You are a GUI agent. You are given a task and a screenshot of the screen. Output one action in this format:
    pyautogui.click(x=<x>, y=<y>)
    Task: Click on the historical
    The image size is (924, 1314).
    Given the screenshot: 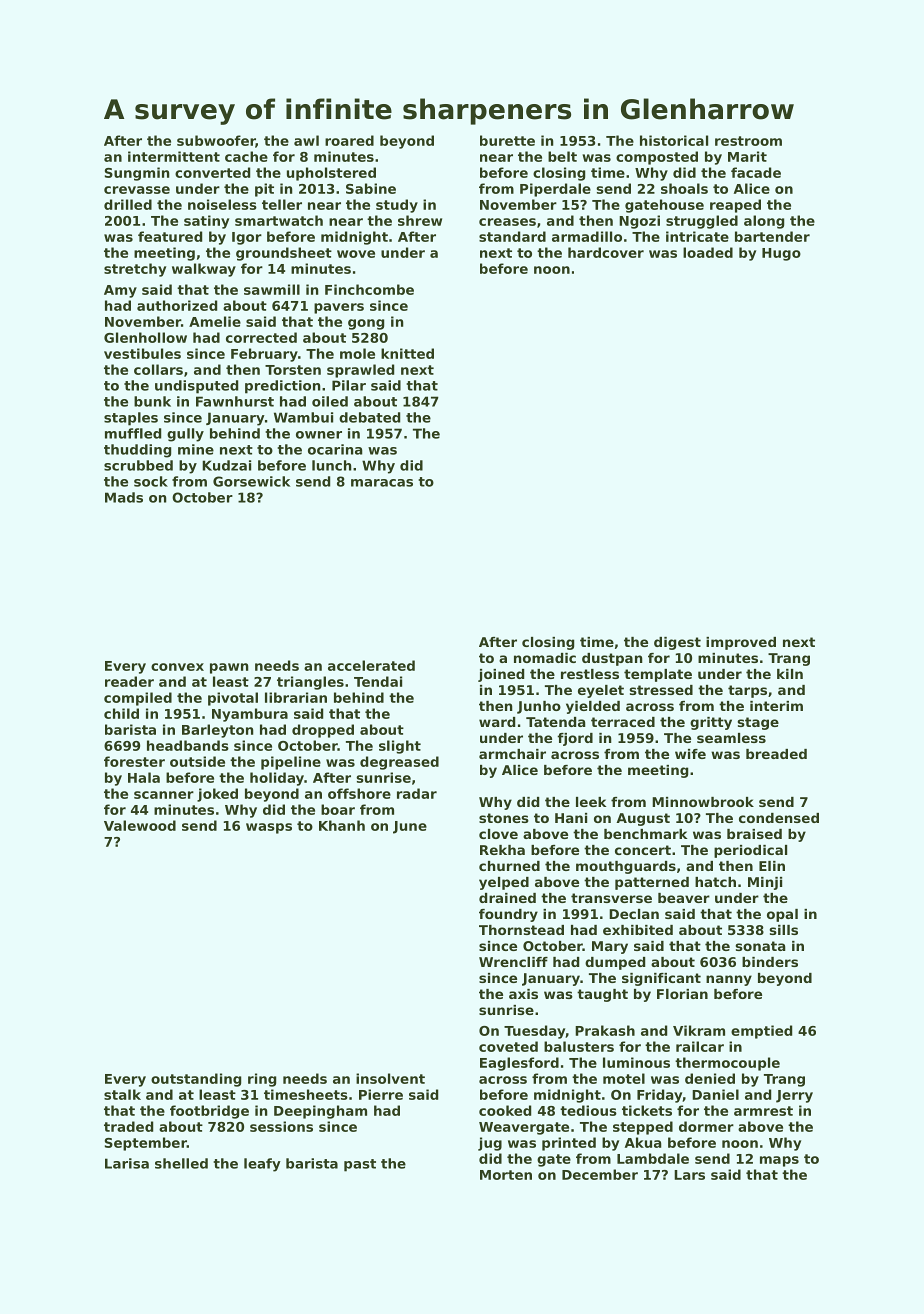 What is the action you would take?
    pyautogui.click(x=674, y=140)
